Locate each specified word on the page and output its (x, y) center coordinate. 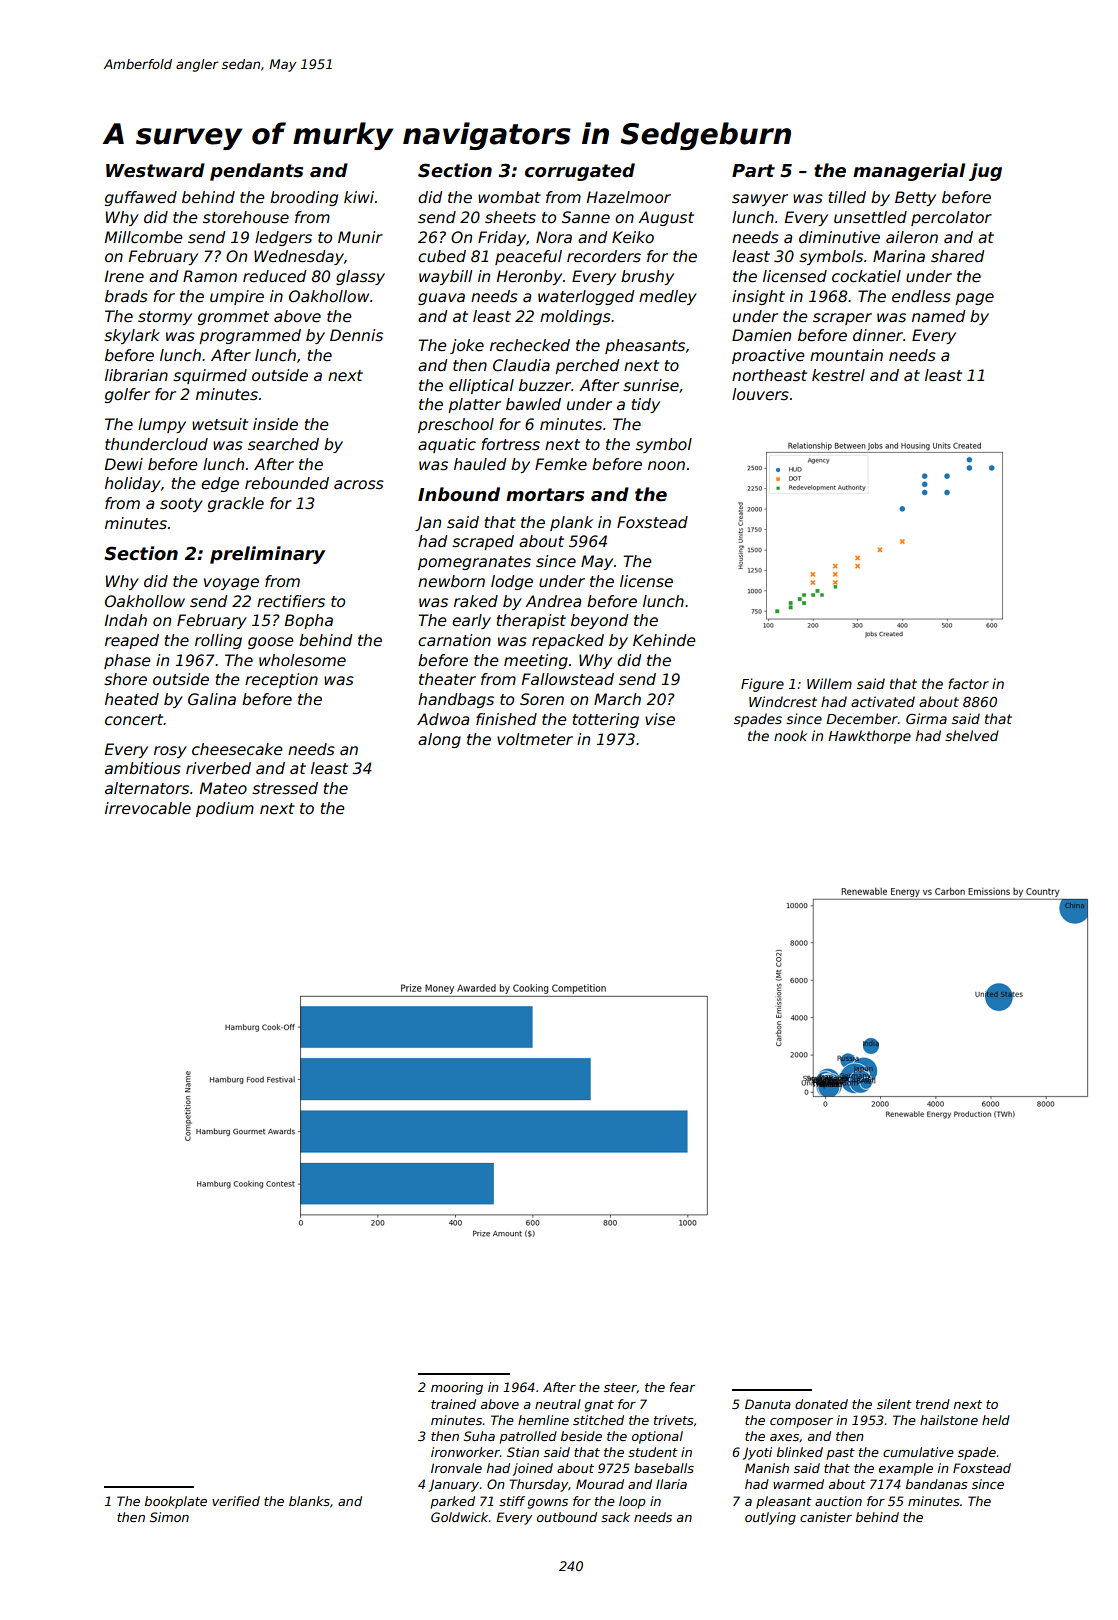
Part (753, 171)
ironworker (465, 1452)
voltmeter (535, 739)
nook (790, 735)
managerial (909, 172)
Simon (169, 1517)
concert (134, 720)
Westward (155, 170)
